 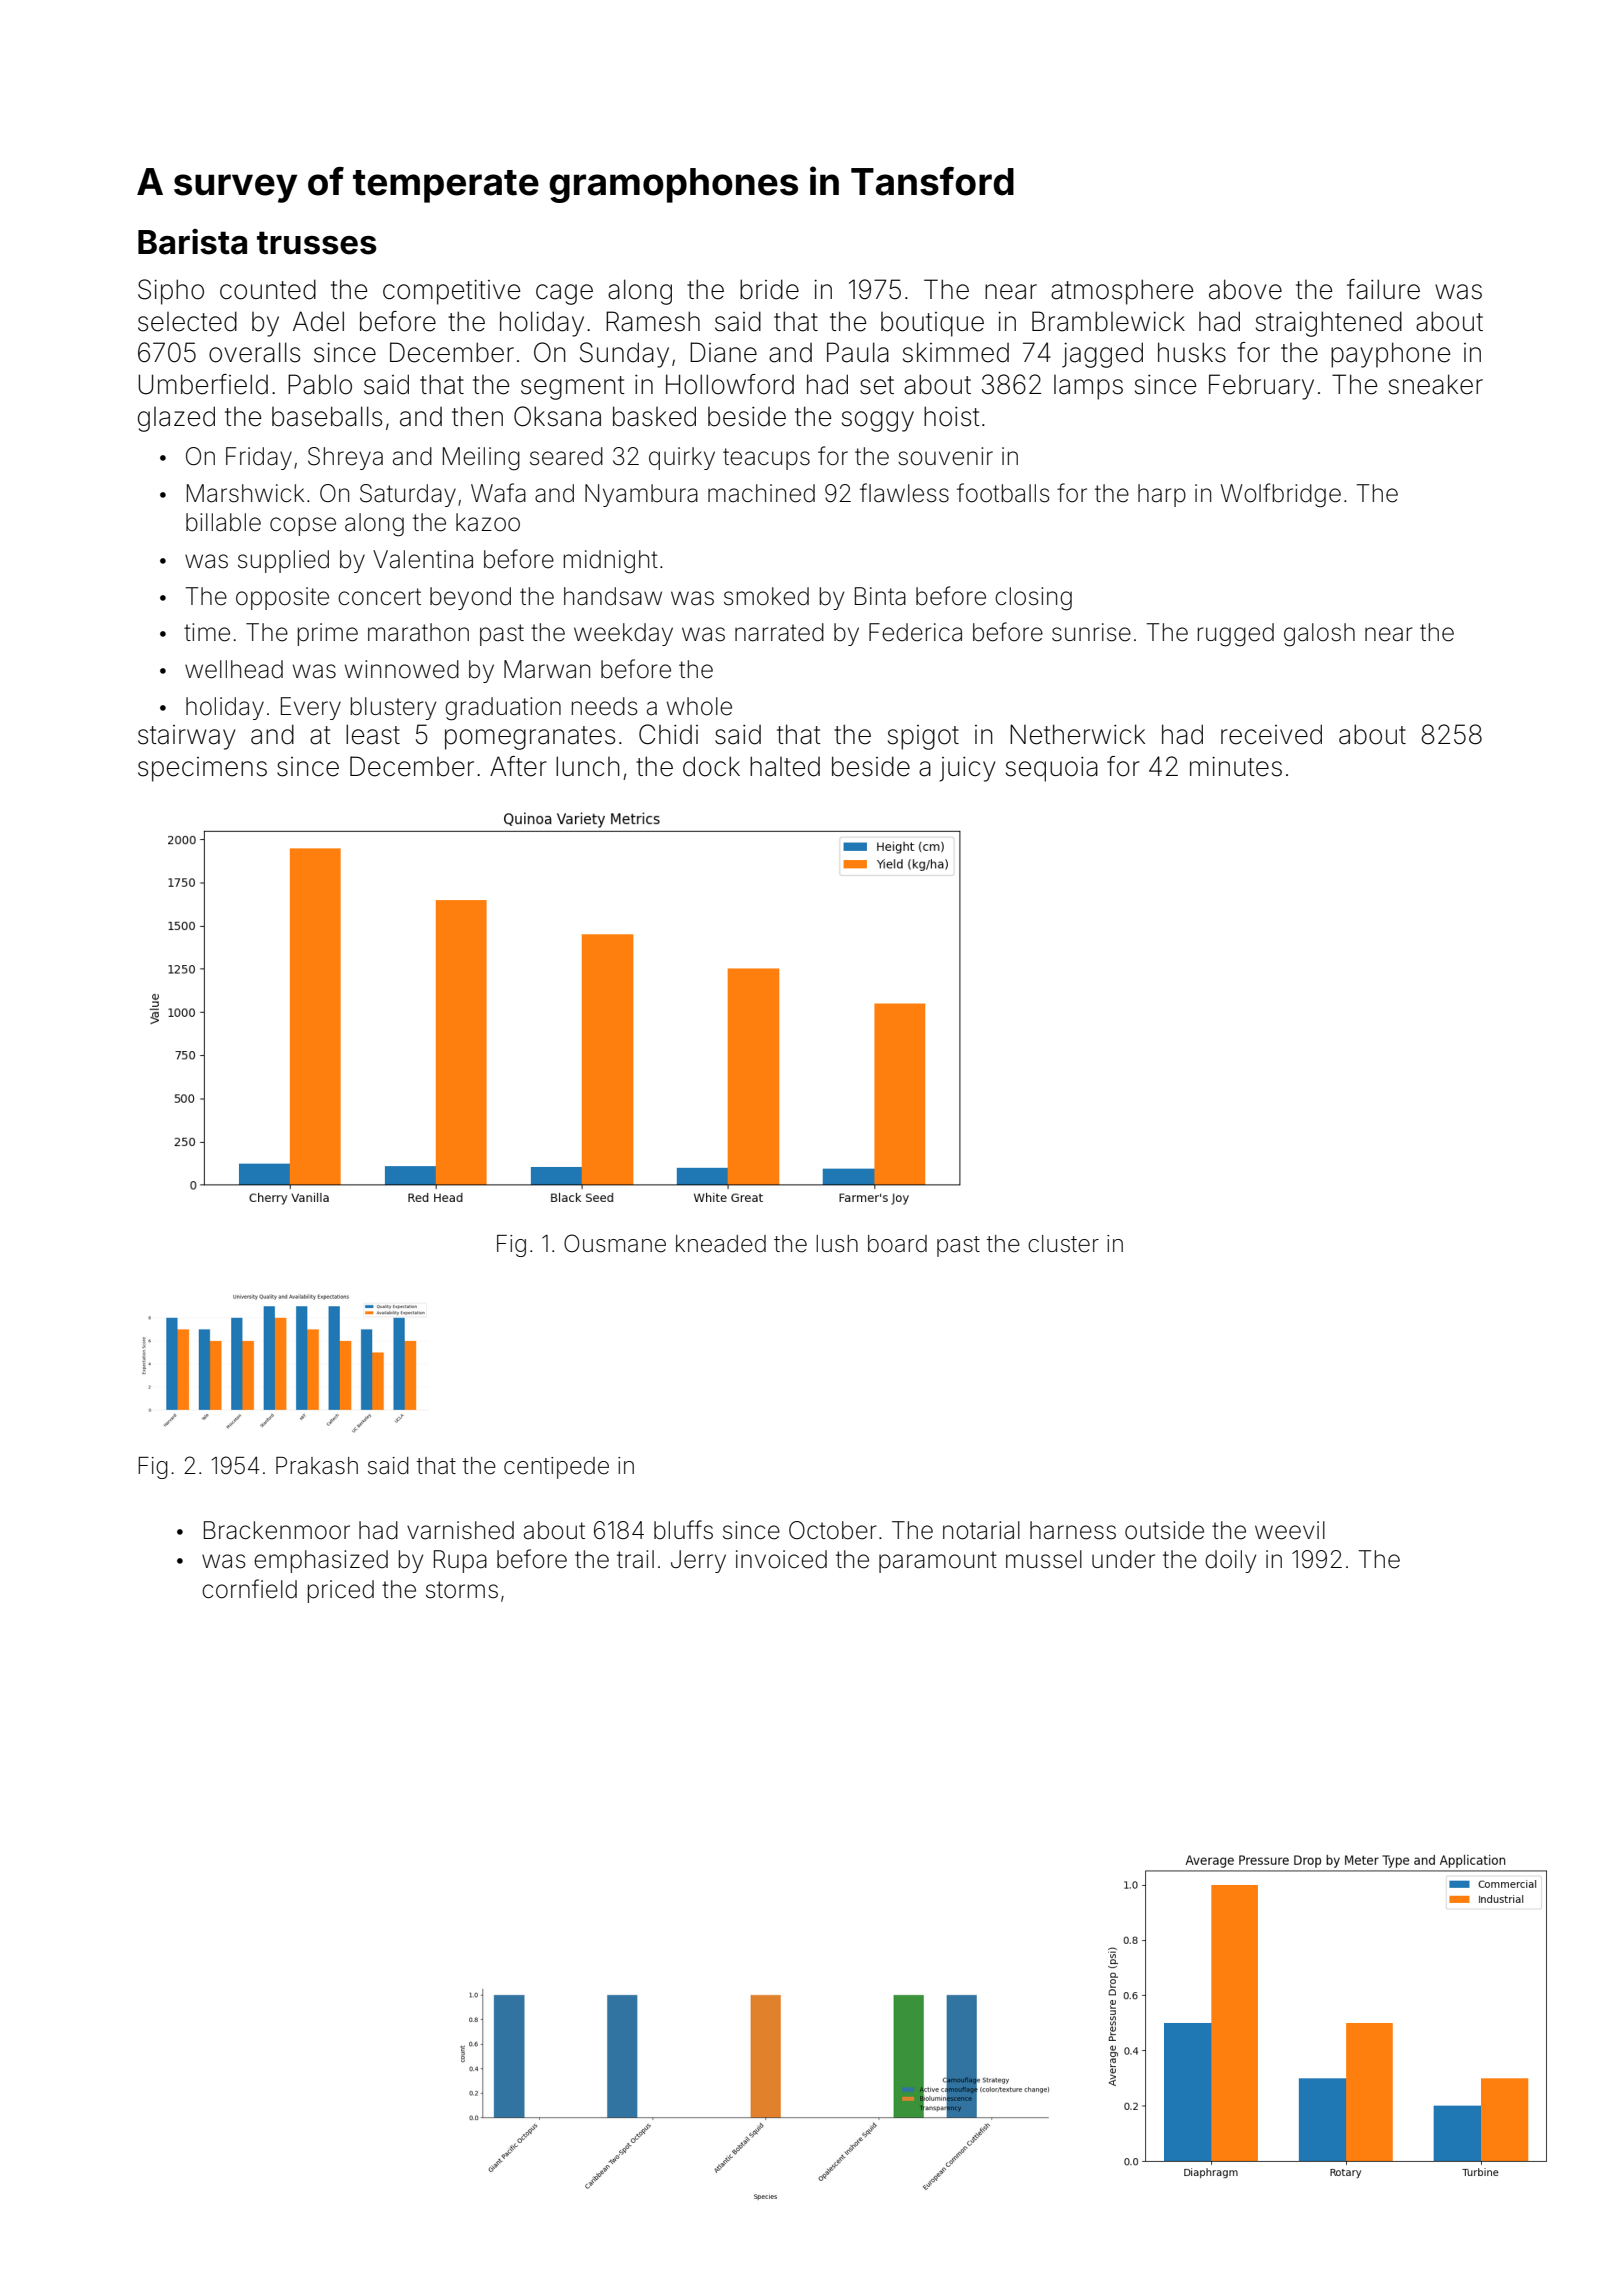 What do you see at coordinates (923, 737) in the screenshot?
I see `spigot` at bounding box center [923, 737].
